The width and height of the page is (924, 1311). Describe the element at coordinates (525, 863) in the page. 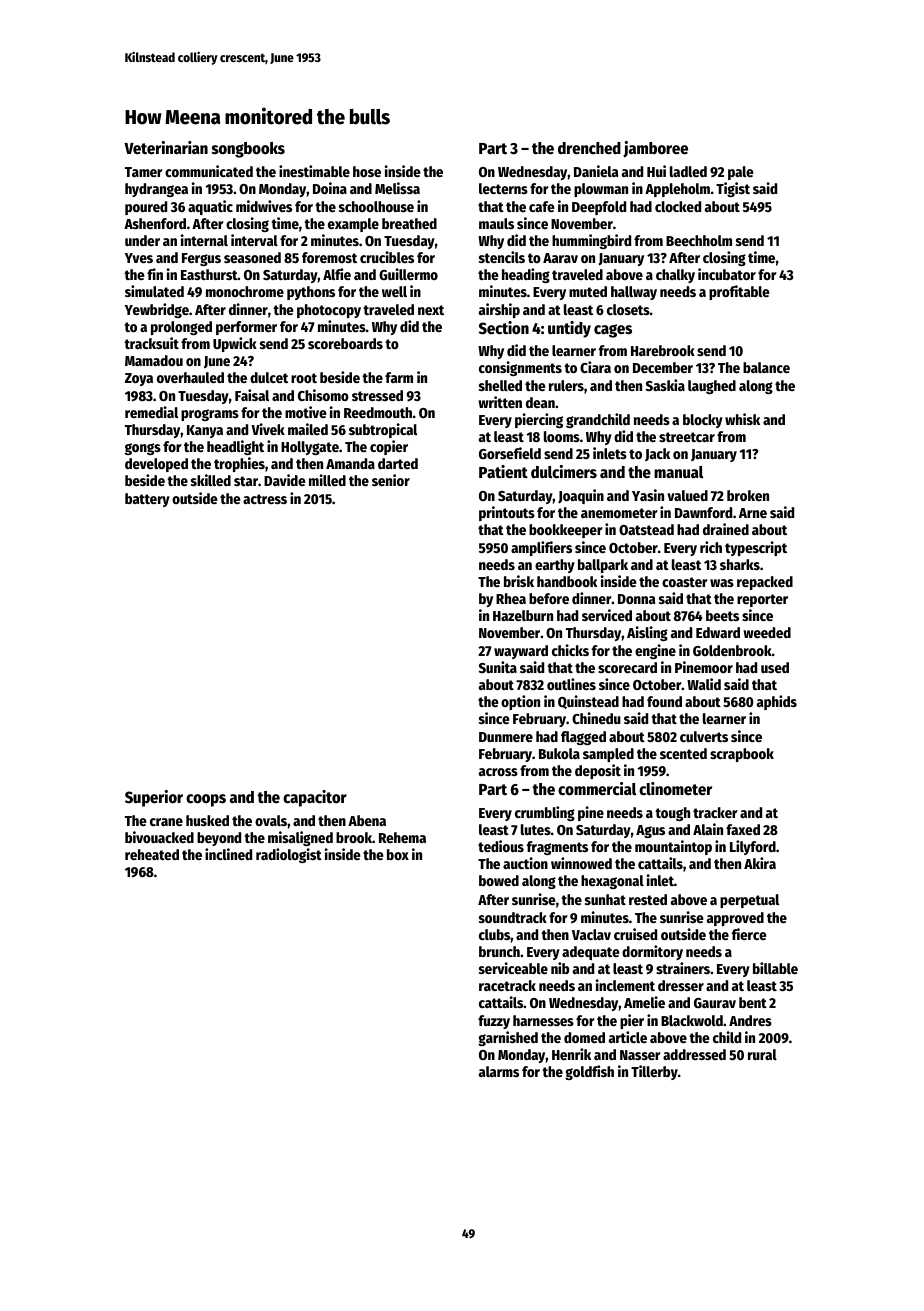

I see `auction` at that location.
